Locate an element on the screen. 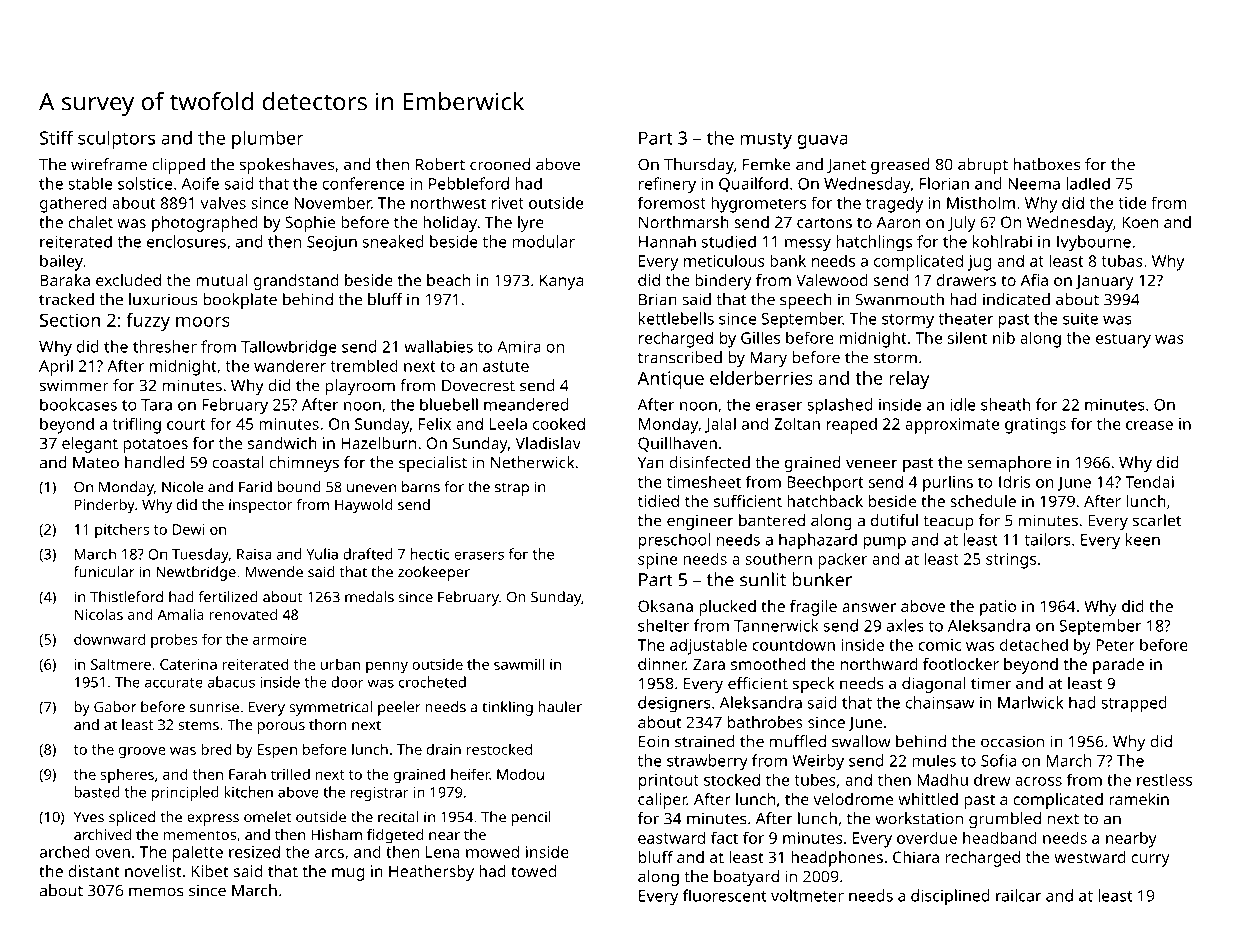  distant is located at coordinates (94, 871).
